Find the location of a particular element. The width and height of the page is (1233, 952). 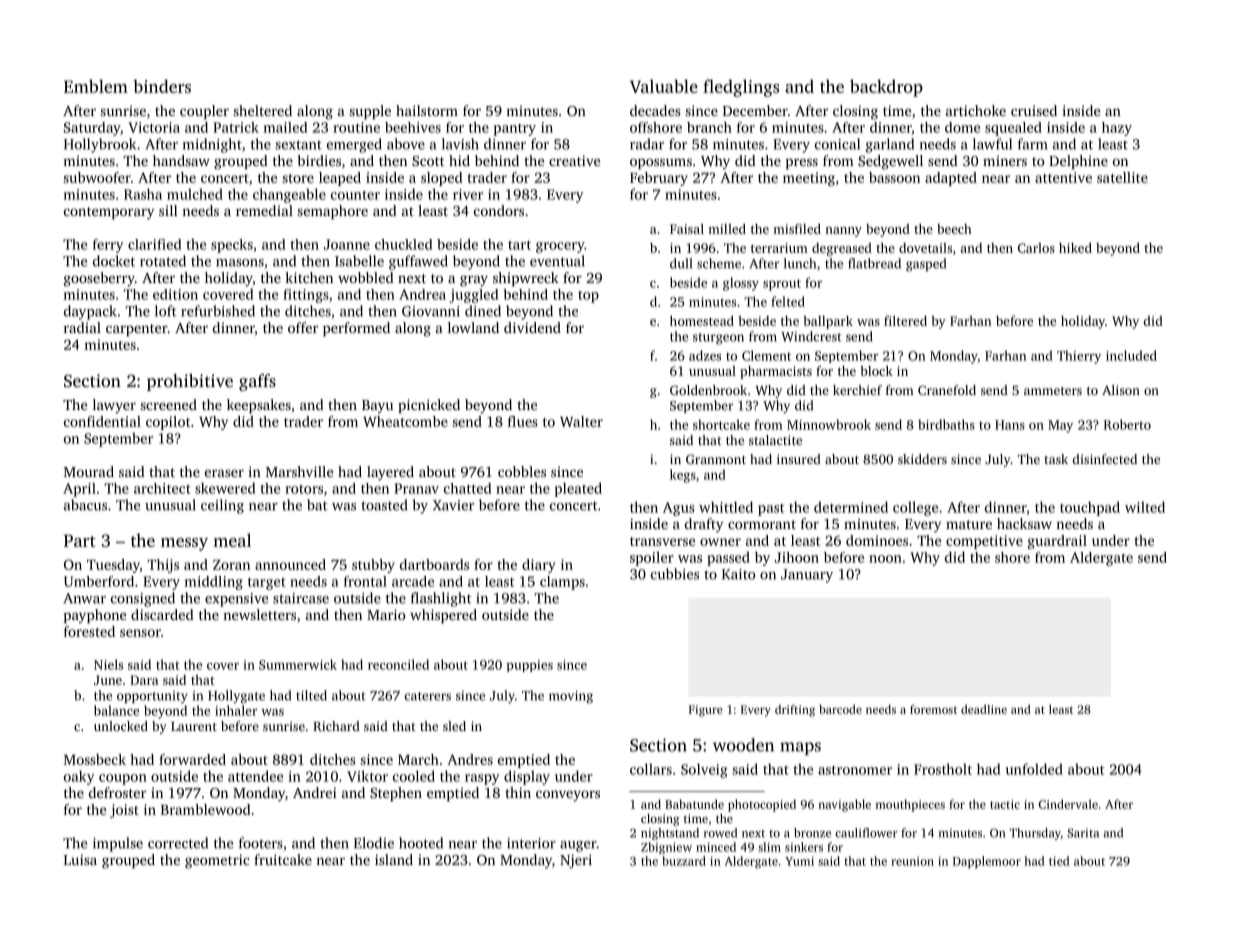

consigned is located at coordinates (143, 599).
